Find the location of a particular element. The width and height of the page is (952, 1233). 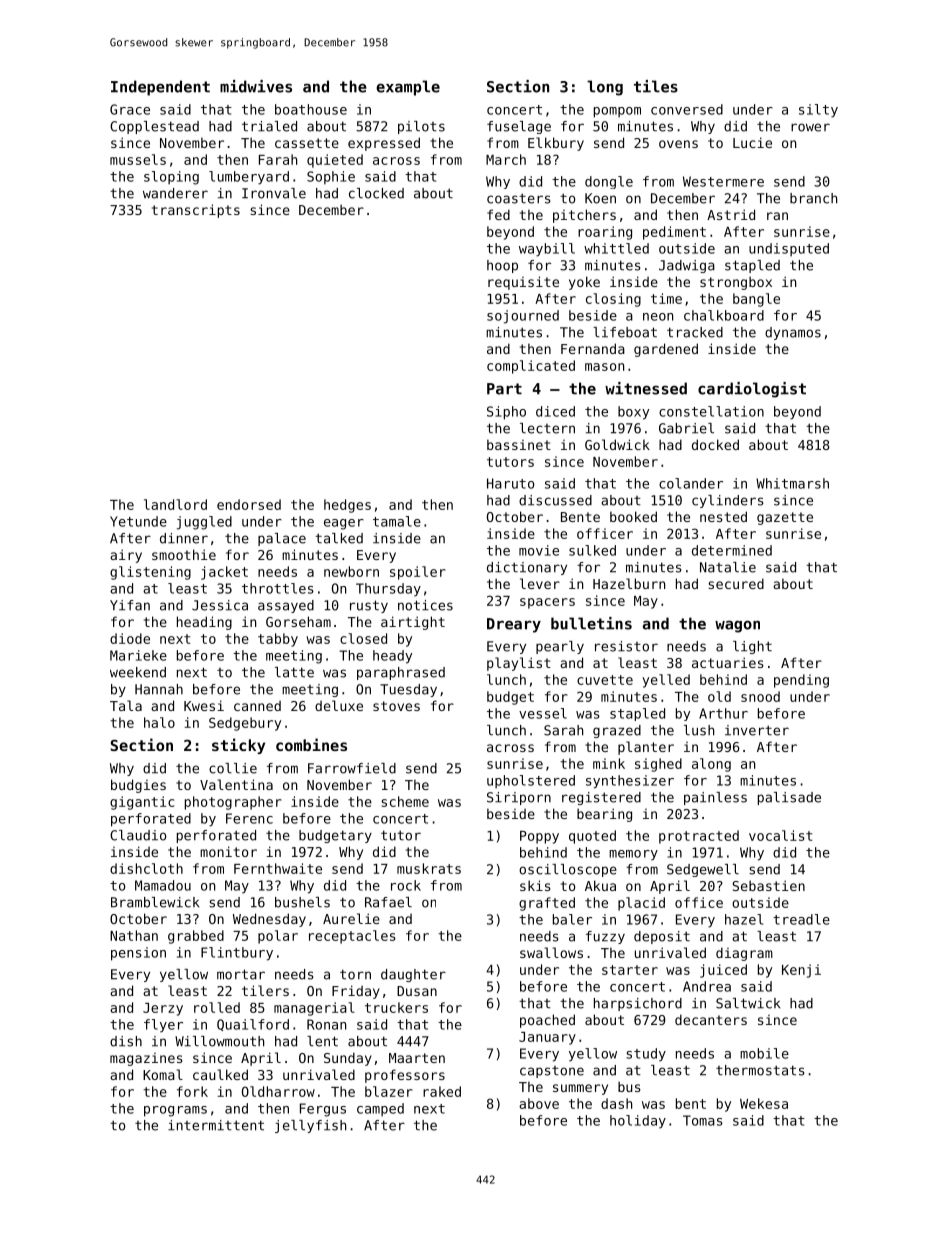

expressed is located at coordinates (384, 144).
